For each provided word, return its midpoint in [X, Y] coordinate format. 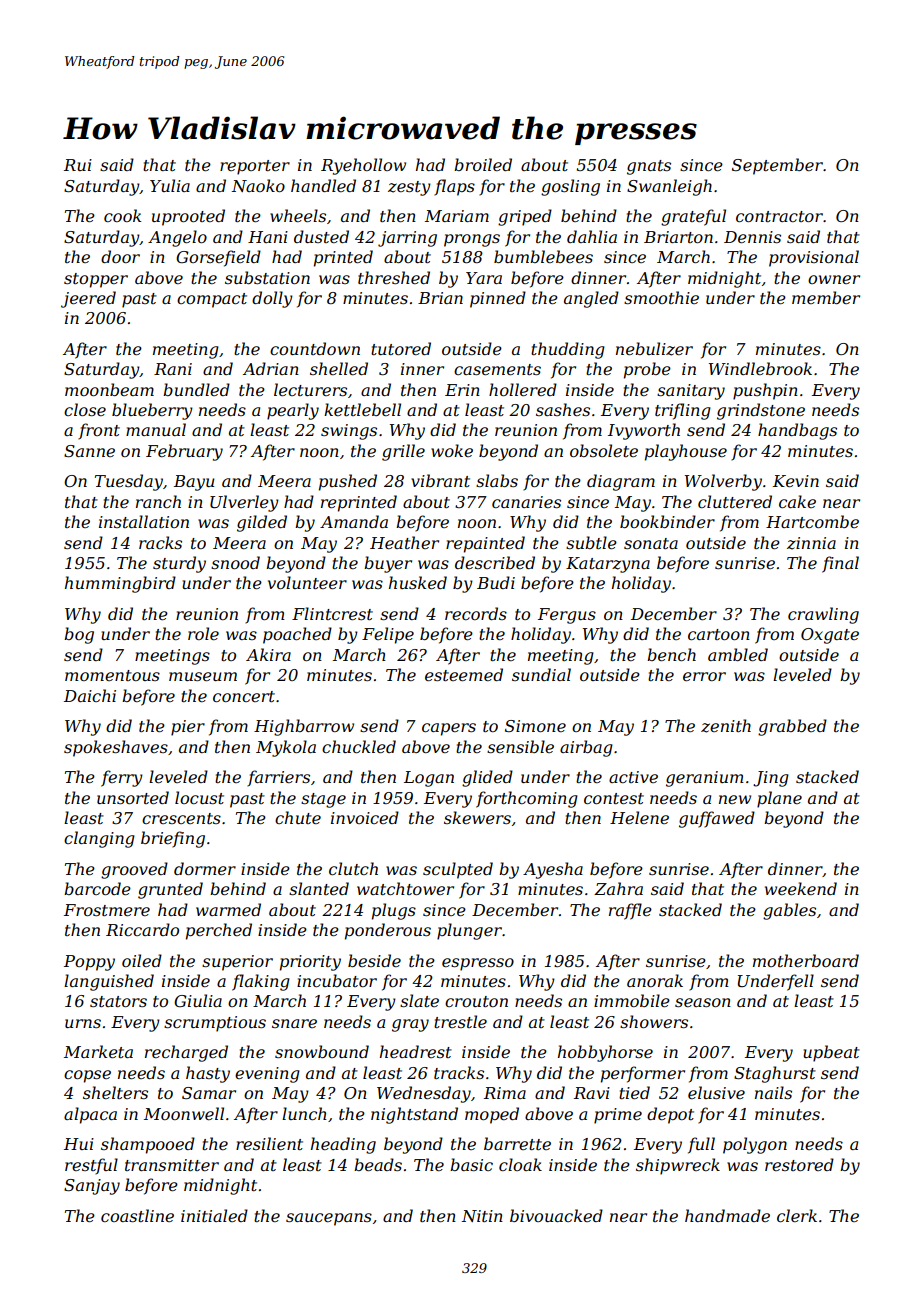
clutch [353, 868]
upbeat [831, 1053]
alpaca [90, 1115]
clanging [99, 839]
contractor [779, 216]
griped [525, 217]
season [703, 1002]
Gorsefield [218, 258]
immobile [632, 1000]
